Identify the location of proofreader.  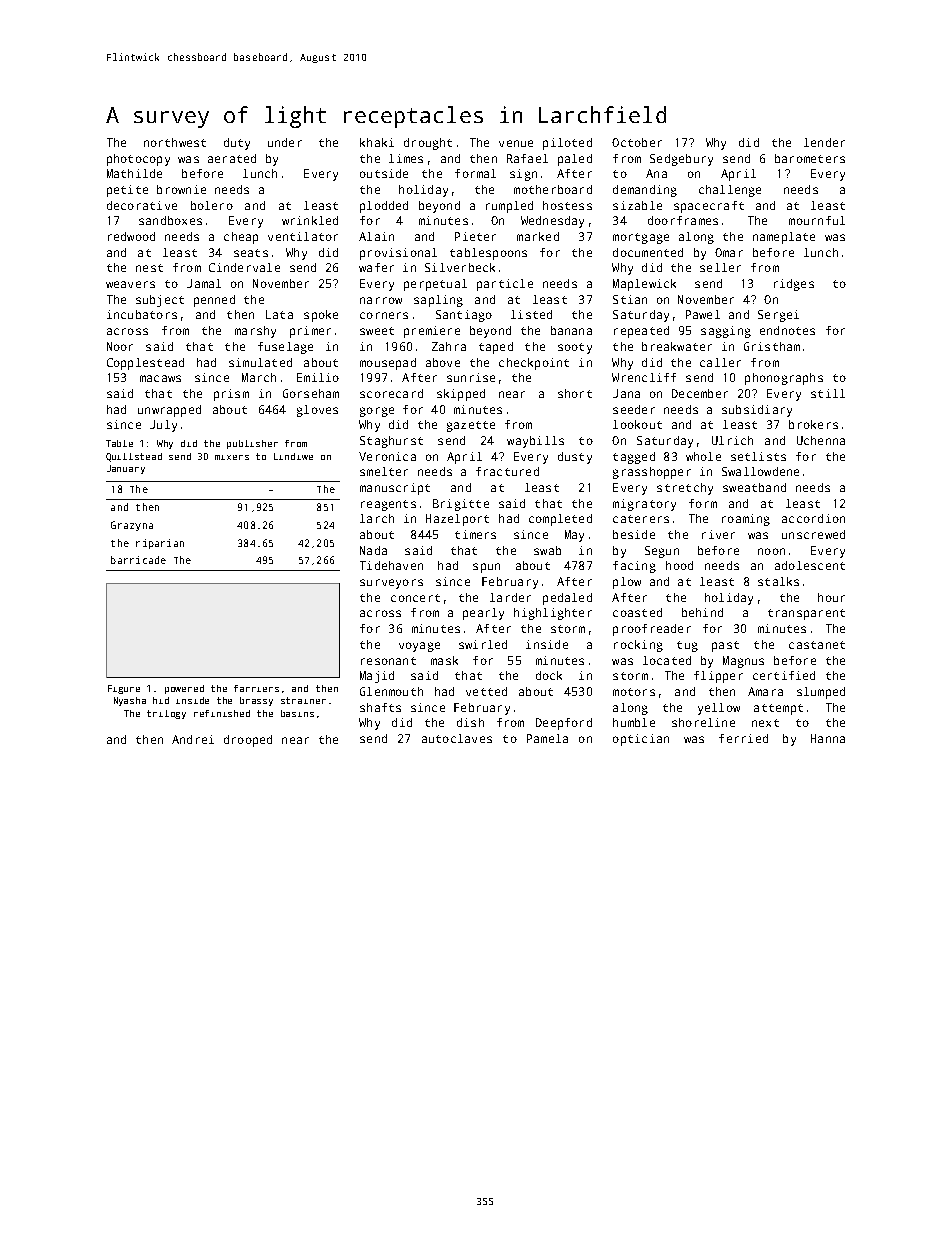
(652, 630).
